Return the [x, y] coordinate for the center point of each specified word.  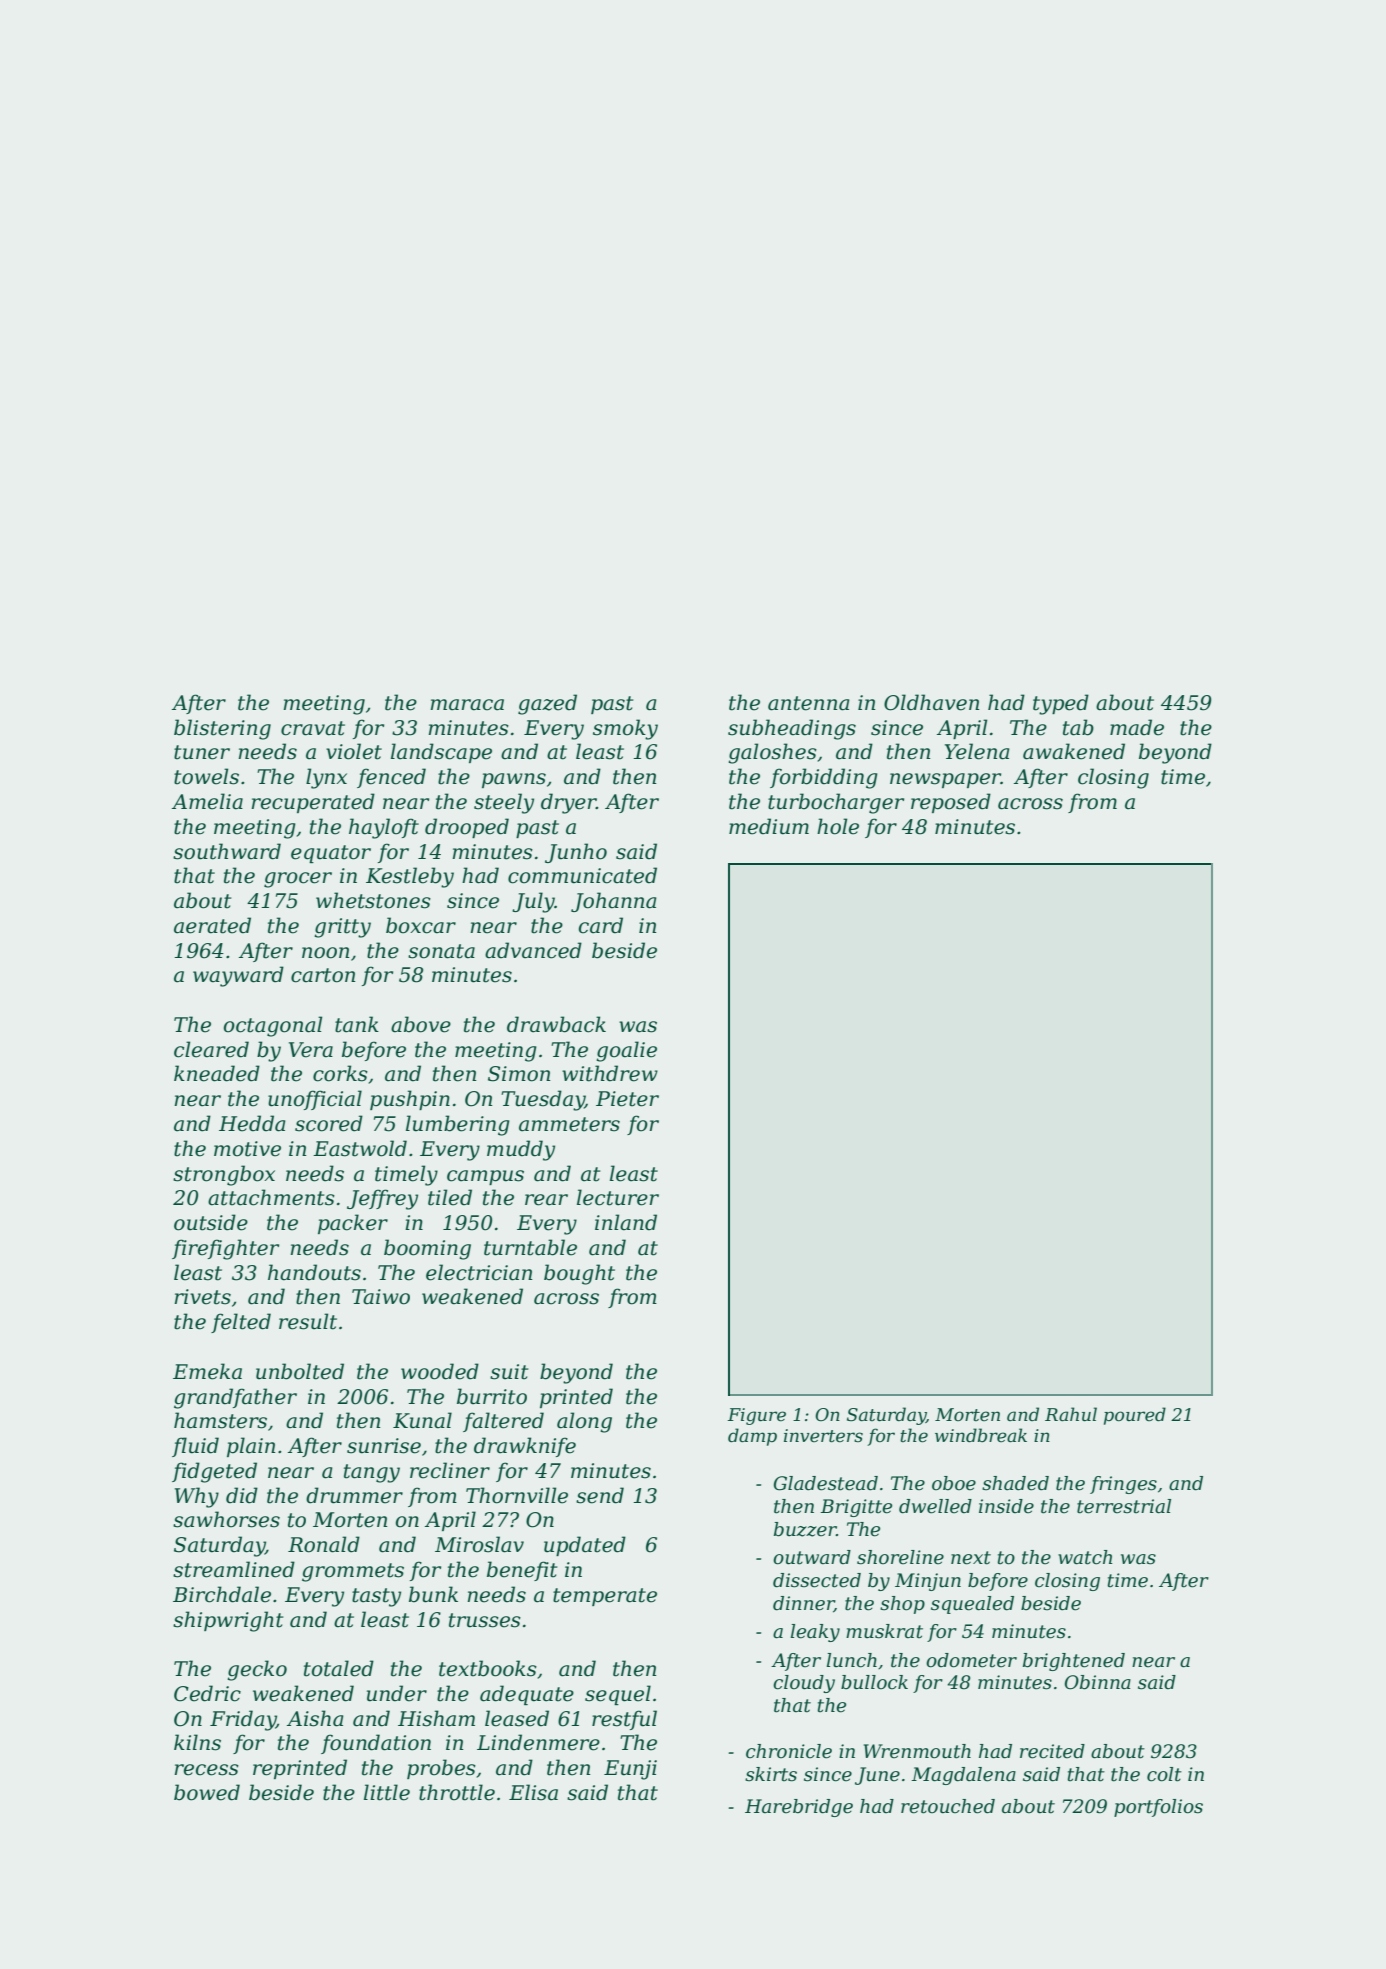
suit [509, 1372]
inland [626, 1222]
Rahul [1071, 1414]
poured [1135, 1416]
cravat [313, 728]
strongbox [224, 1175]
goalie [626, 1051]
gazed [547, 704]
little [387, 1792]
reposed [951, 803]
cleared [211, 1049]
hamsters [220, 1420]
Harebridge [799, 1808]
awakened [1074, 751]
